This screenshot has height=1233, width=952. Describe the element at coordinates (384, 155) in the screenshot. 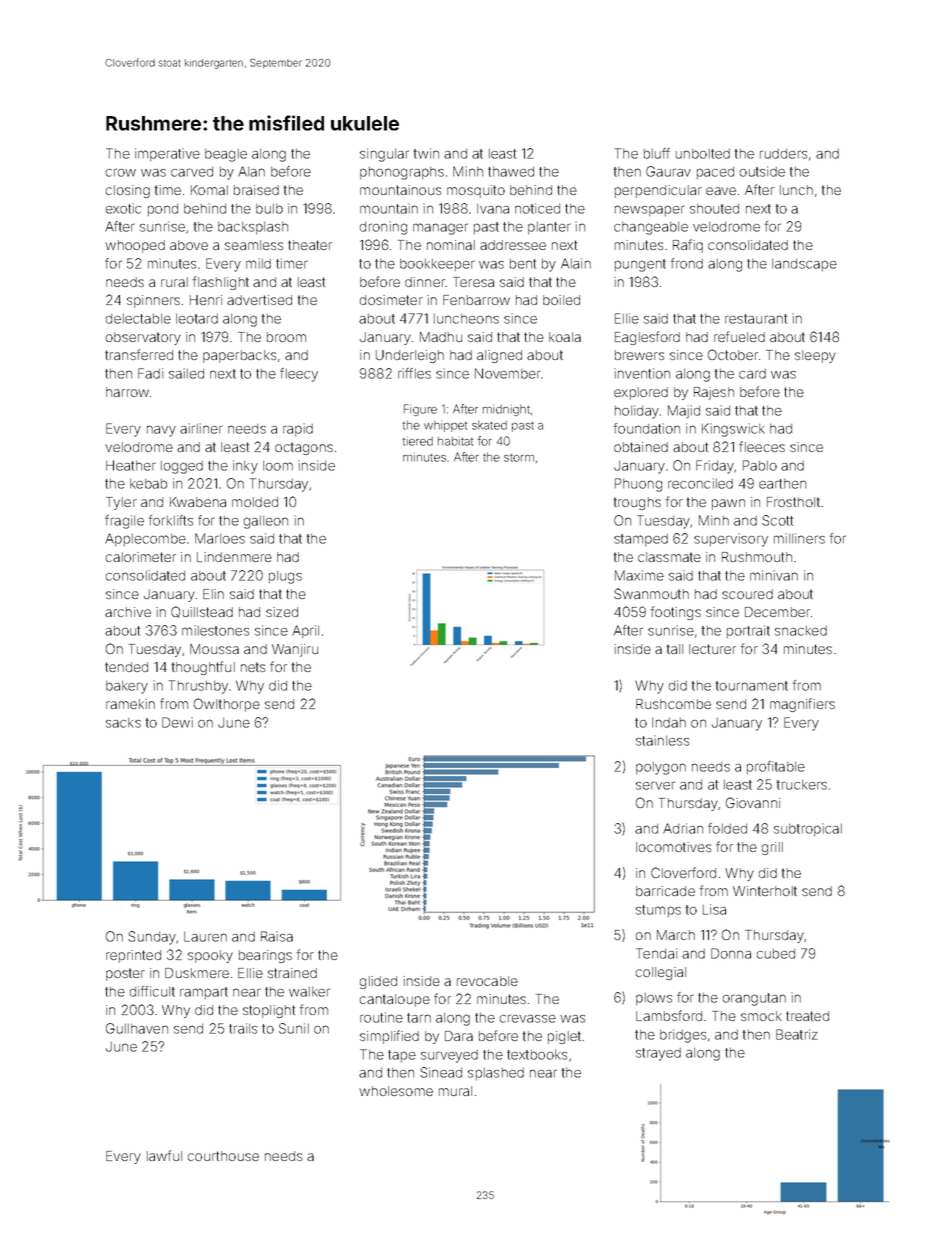

I see `singular` at that location.
